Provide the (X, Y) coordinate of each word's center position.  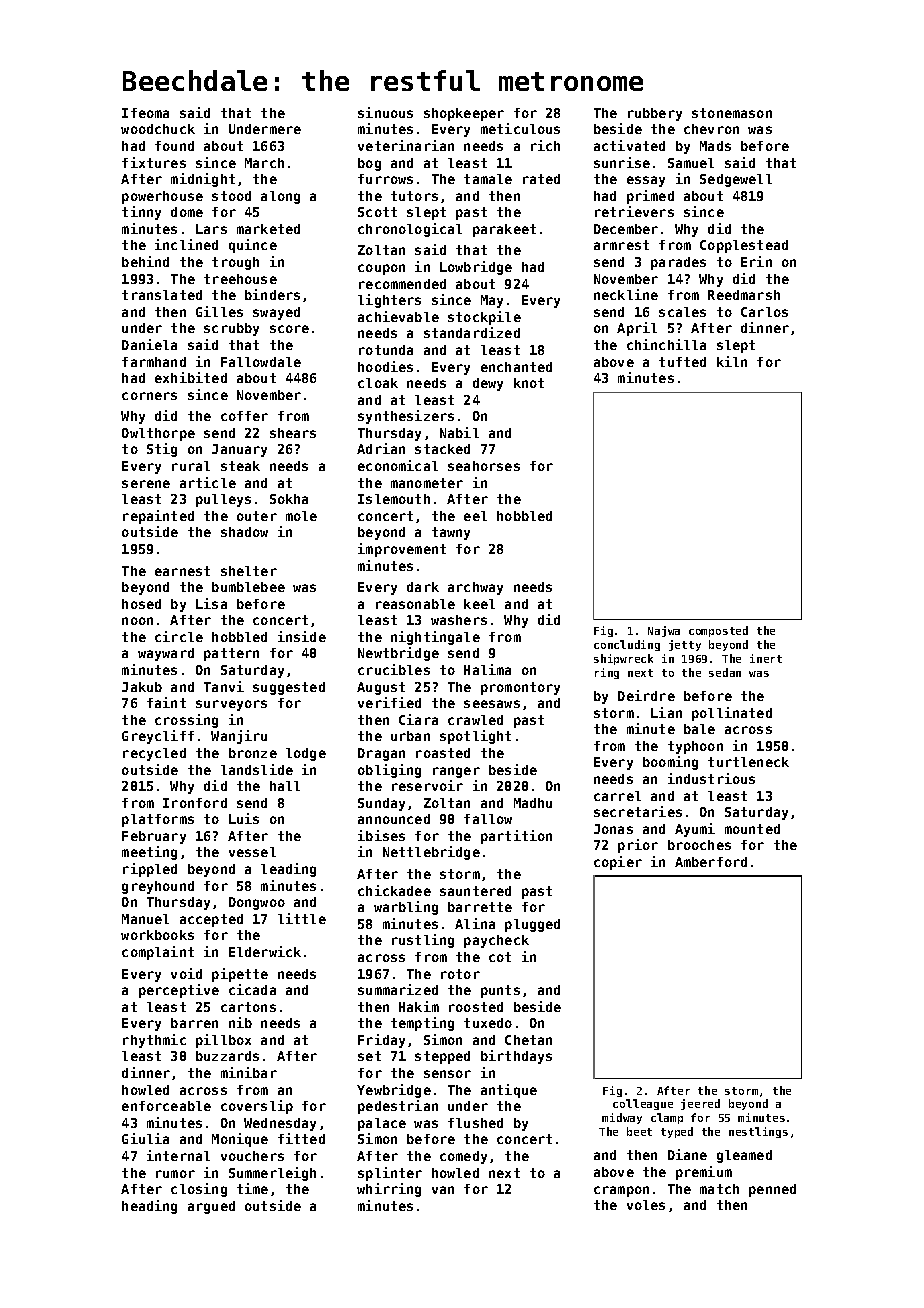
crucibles (394, 669)
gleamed (744, 1156)
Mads (715, 146)
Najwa (664, 631)
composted (718, 631)
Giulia (145, 1138)
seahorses (484, 466)
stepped (442, 1057)
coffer (244, 416)
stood (231, 196)
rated (541, 179)
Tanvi (224, 686)
